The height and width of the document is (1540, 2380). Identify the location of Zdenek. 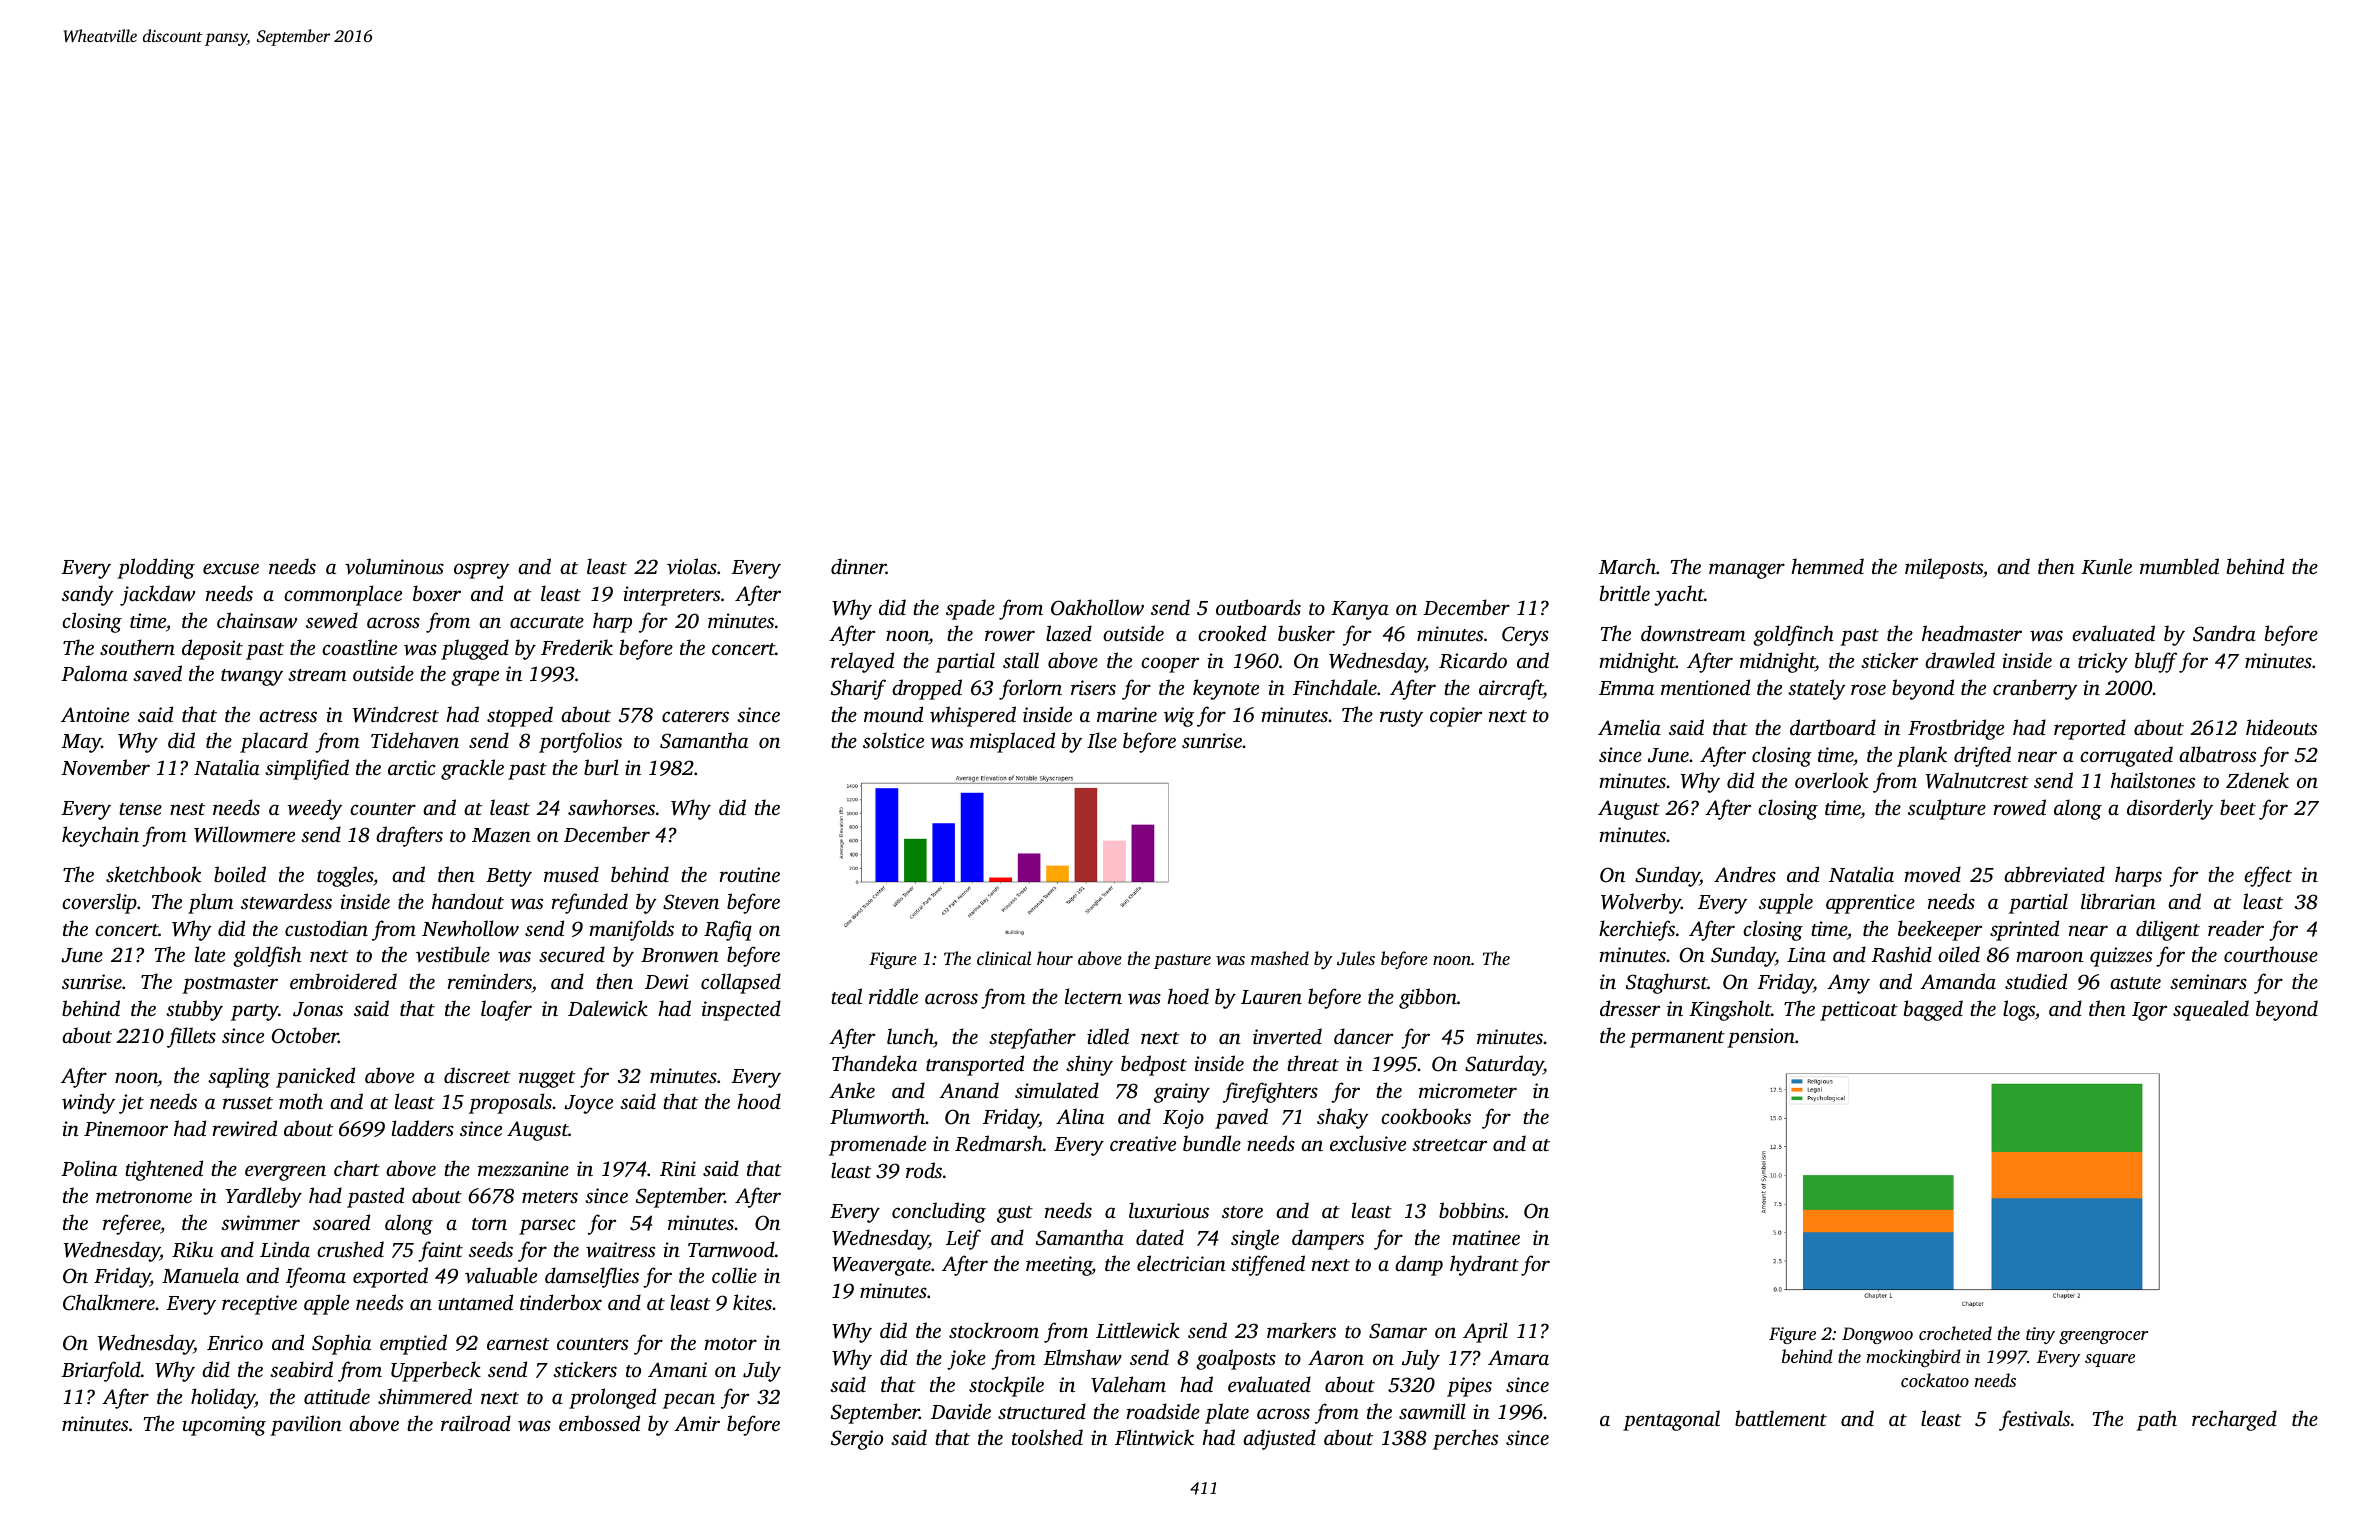
(2257, 780).
